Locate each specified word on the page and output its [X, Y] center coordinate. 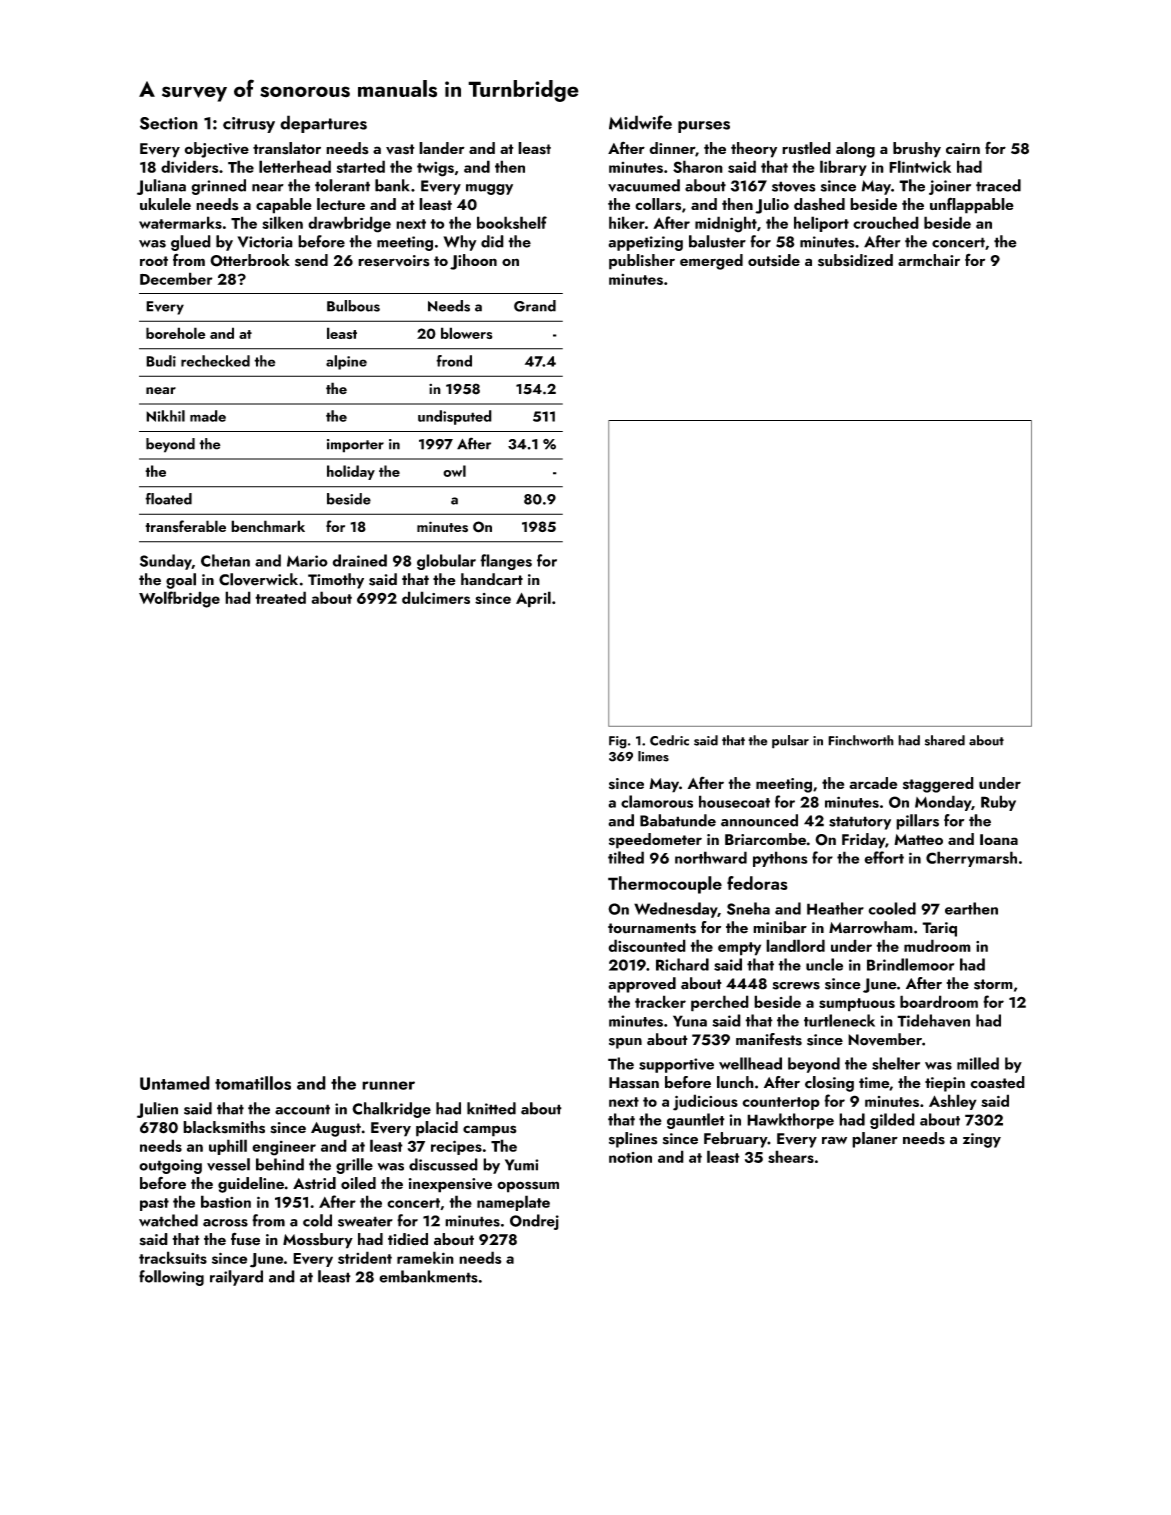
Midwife [640, 122]
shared [945, 740]
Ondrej [534, 1222]
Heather [835, 908]
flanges [506, 562]
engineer [284, 1148]
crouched [886, 222]
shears [791, 1156]
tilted [626, 857]
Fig [618, 742]
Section [169, 123]
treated [280, 597]
